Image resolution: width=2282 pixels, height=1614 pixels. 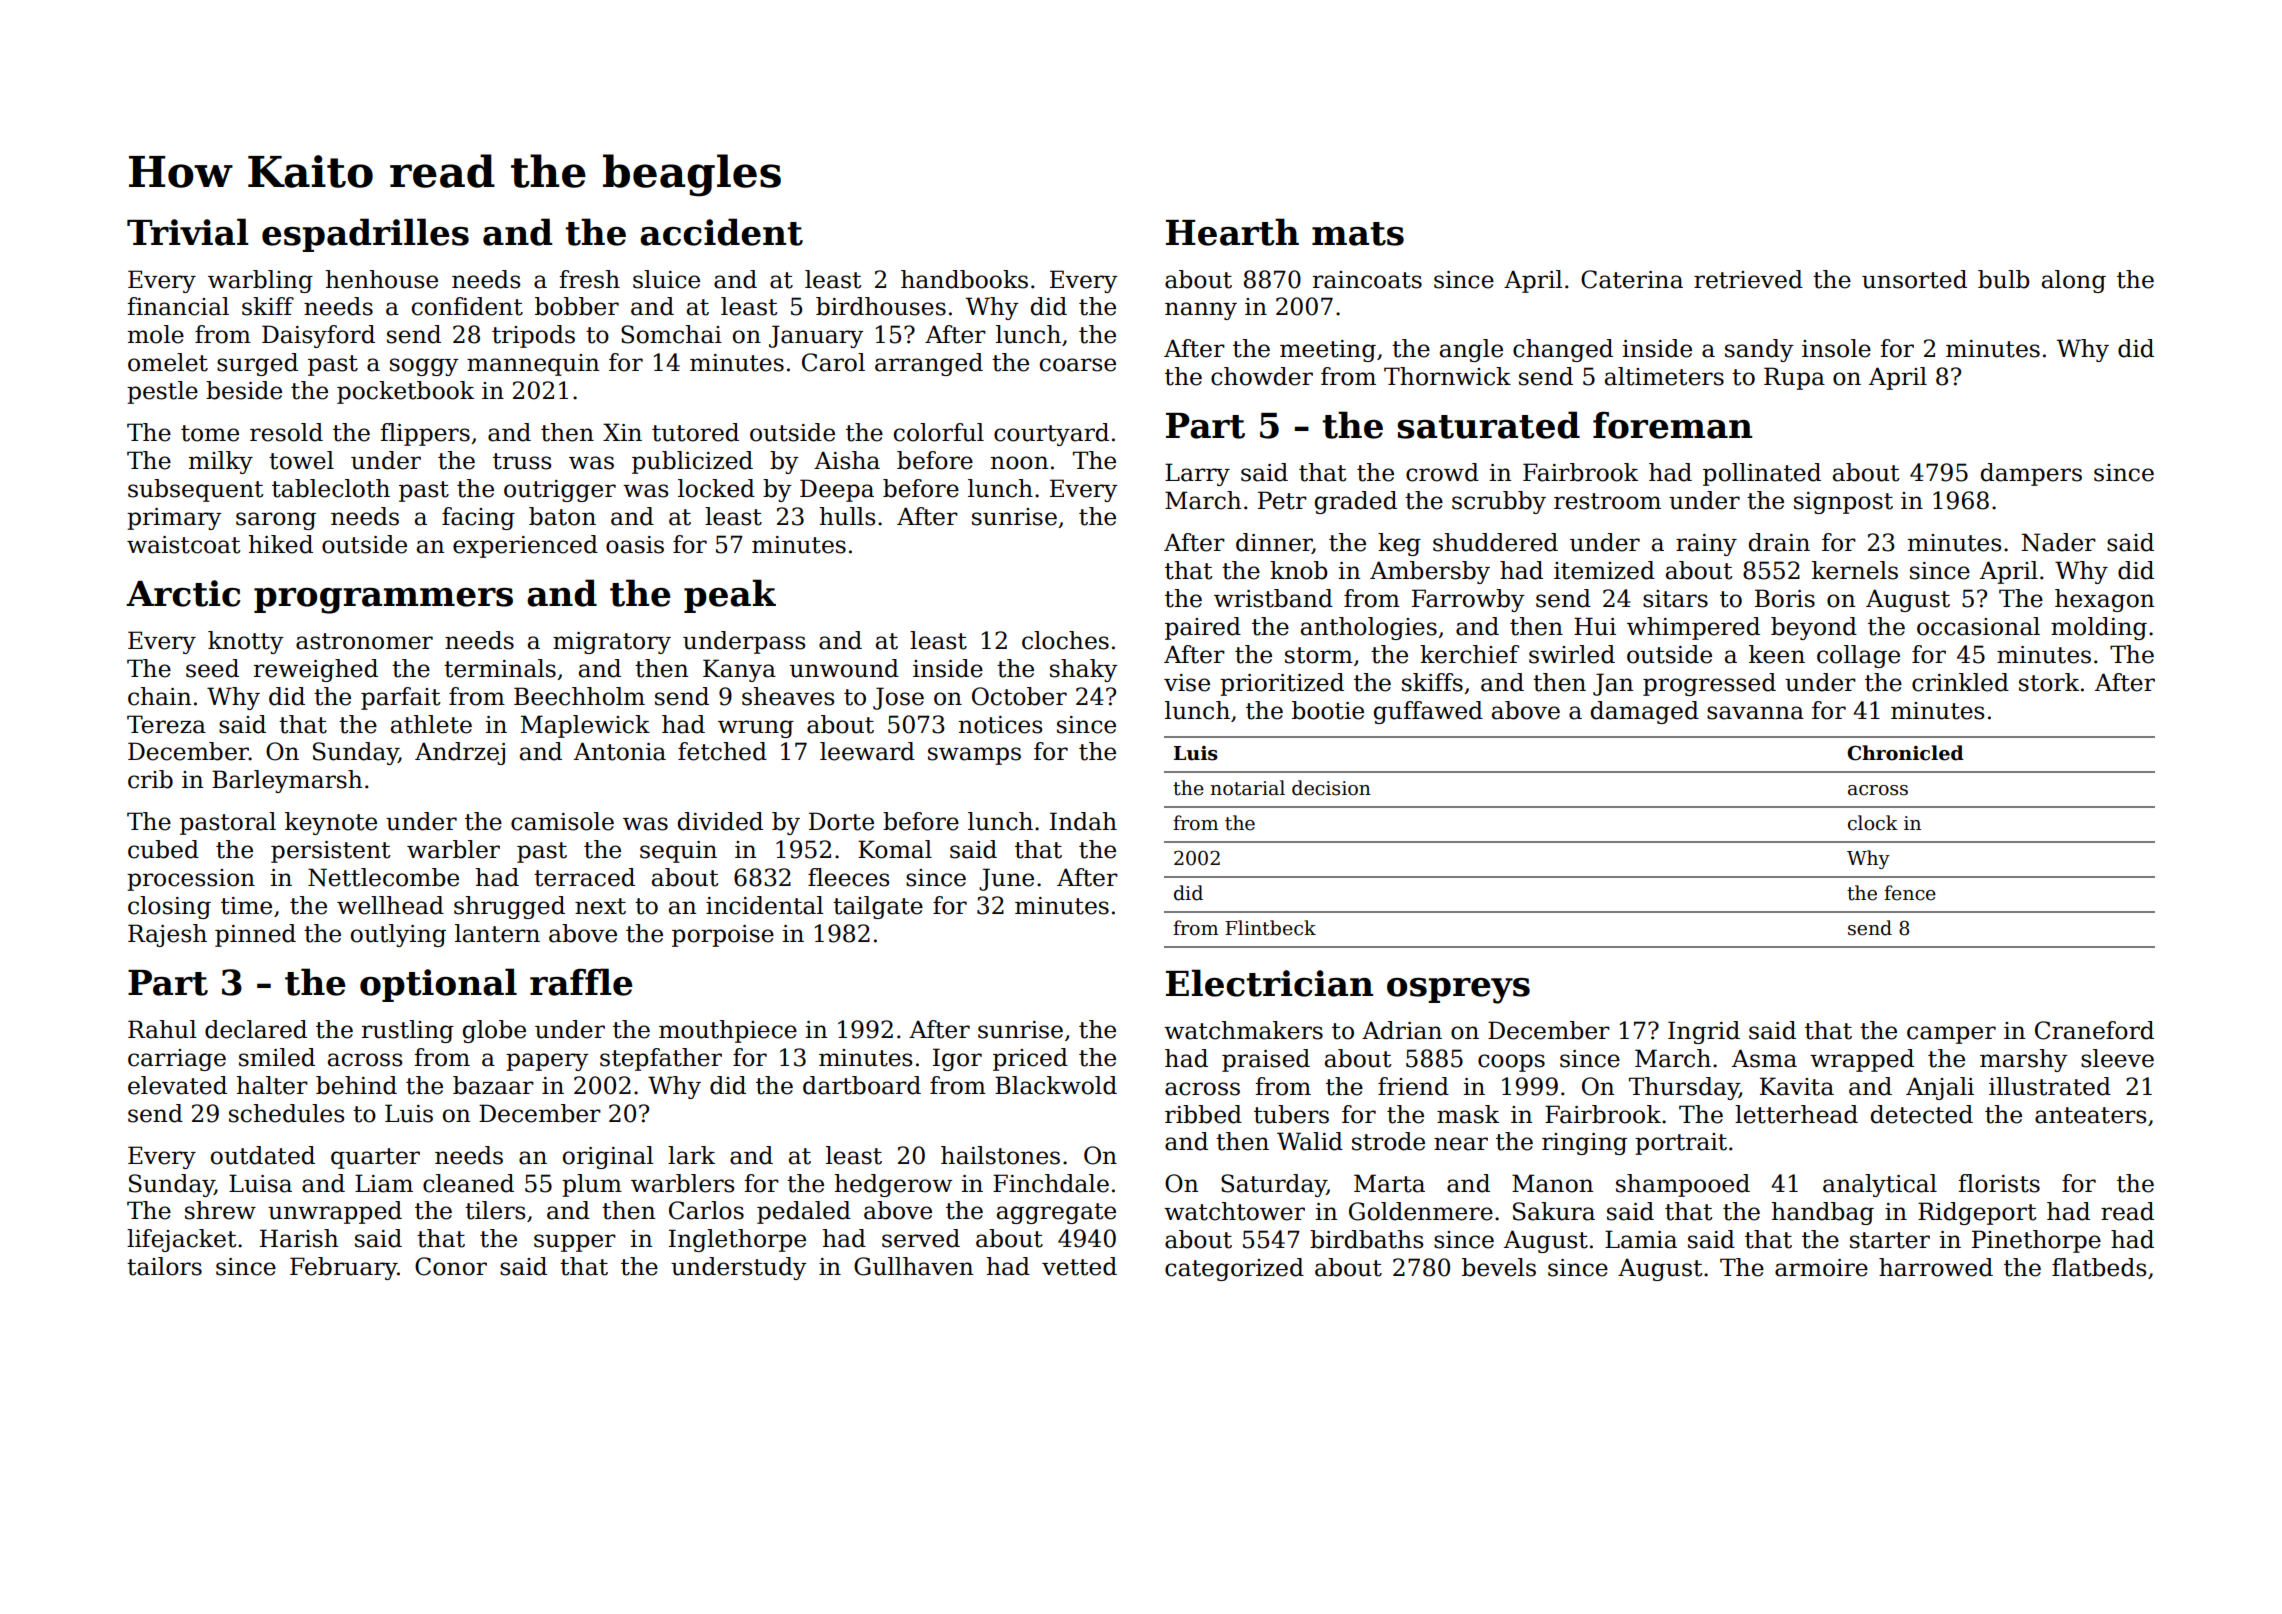 What do you see at coordinates (1499, 1267) in the page?
I see `bevels` at bounding box center [1499, 1267].
